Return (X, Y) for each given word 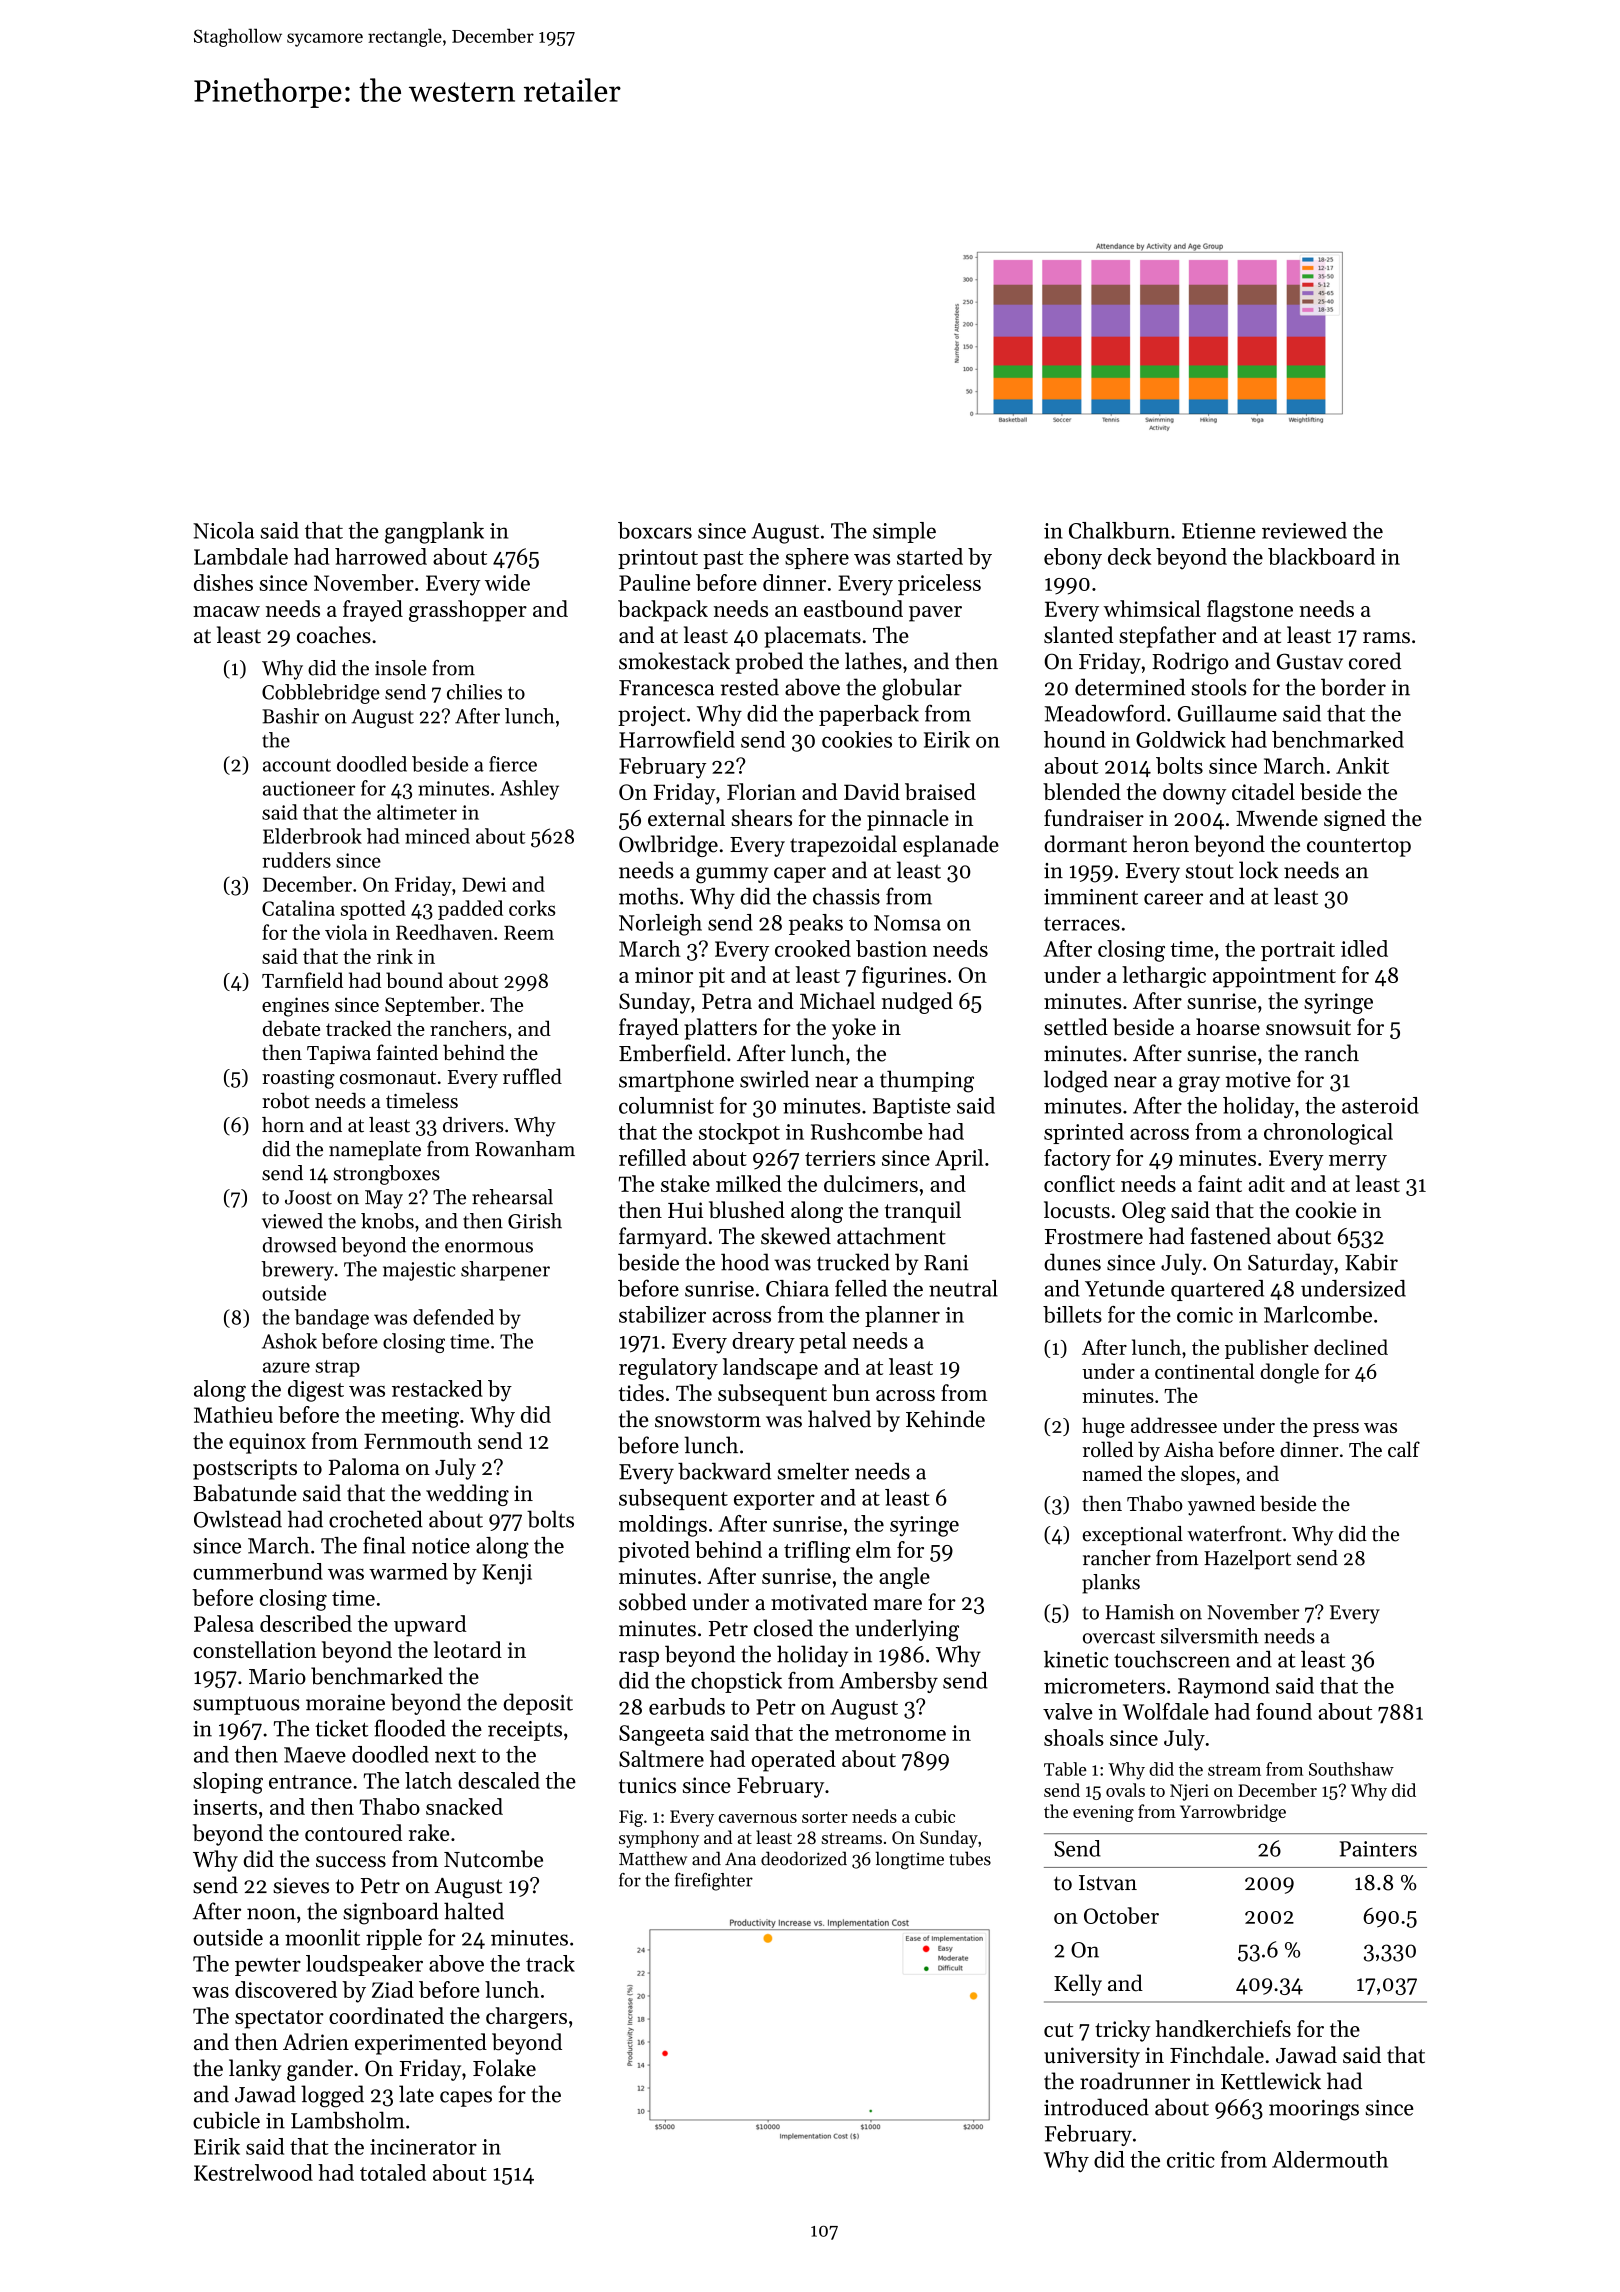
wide (507, 582)
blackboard (1321, 556)
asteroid (1380, 1105)
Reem (529, 932)
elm (873, 1549)
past (723, 560)
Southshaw (1351, 1769)
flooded (410, 1728)
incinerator (423, 2147)
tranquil (923, 1212)
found (1284, 1711)
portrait (1298, 951)
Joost (308, 1197)
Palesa (224, 1623)
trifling (817, 1552)
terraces (1082, 924)
